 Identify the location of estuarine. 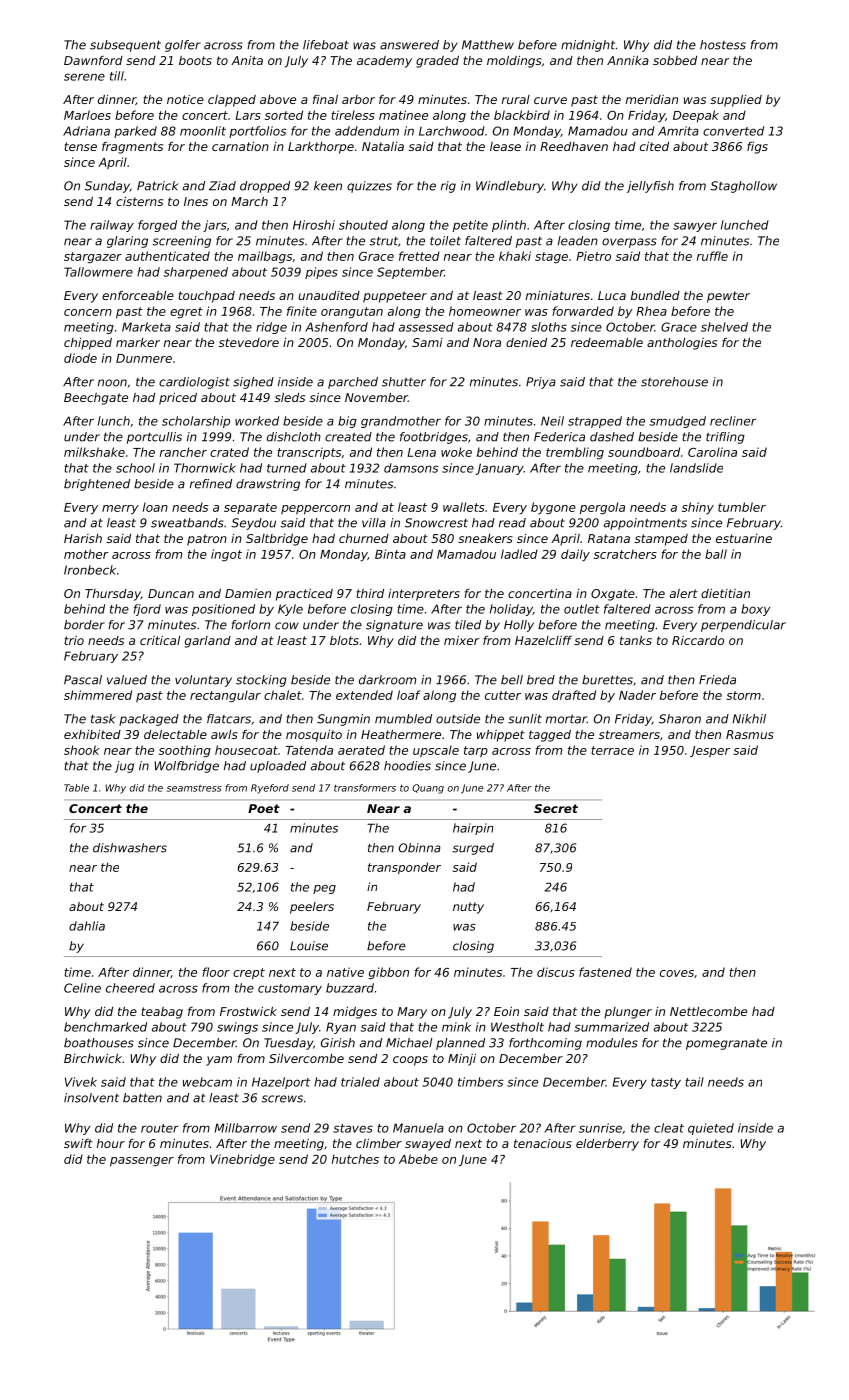
(744, 538).
